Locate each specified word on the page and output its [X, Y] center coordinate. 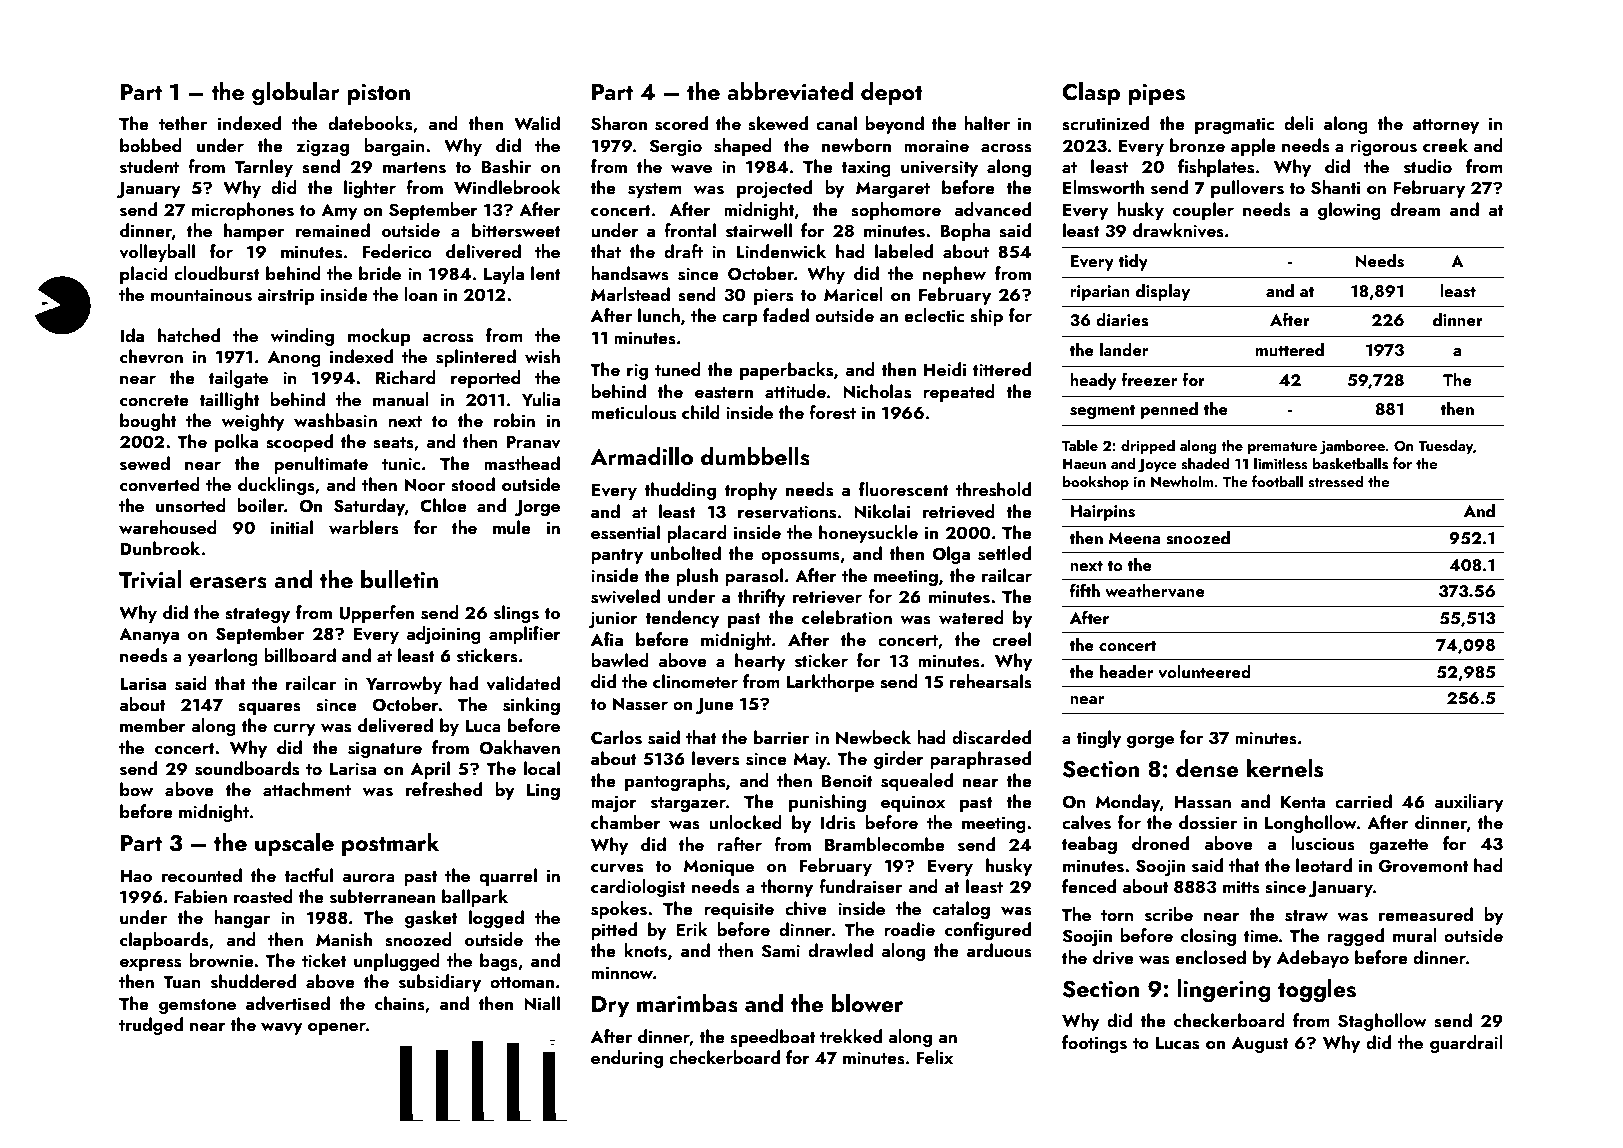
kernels [1285, 768]
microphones [243, 211]
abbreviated [790, 91]
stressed [1335, 481]
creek [1445, 145]
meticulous [633, 412]
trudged [151, 1026]
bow [136, 789]
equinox [913, 803]
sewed [145, 463]
